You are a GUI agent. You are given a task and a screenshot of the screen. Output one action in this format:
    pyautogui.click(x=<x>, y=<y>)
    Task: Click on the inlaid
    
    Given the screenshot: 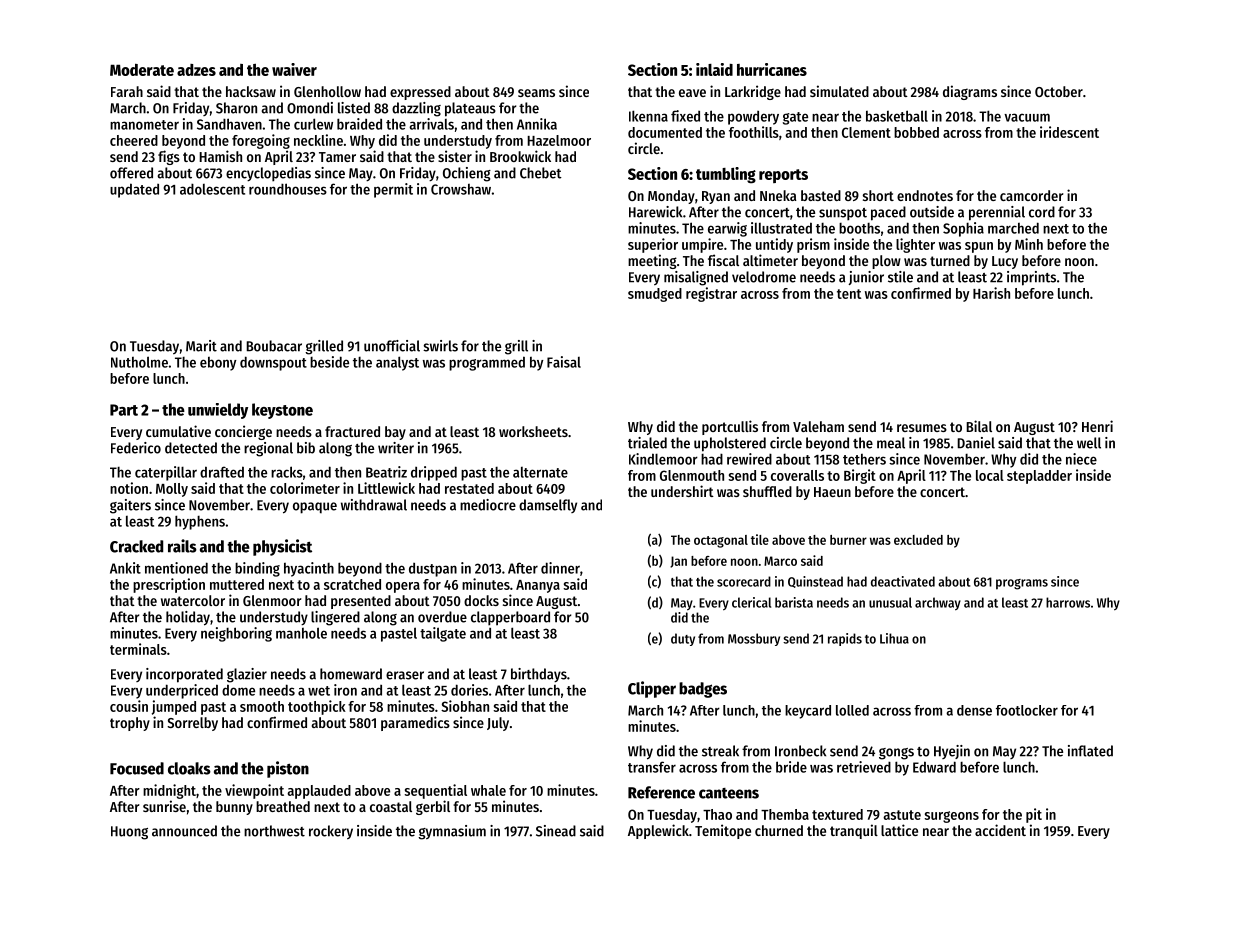 What is the action you would take?
    pyautogui.click(x=714, y=69)
